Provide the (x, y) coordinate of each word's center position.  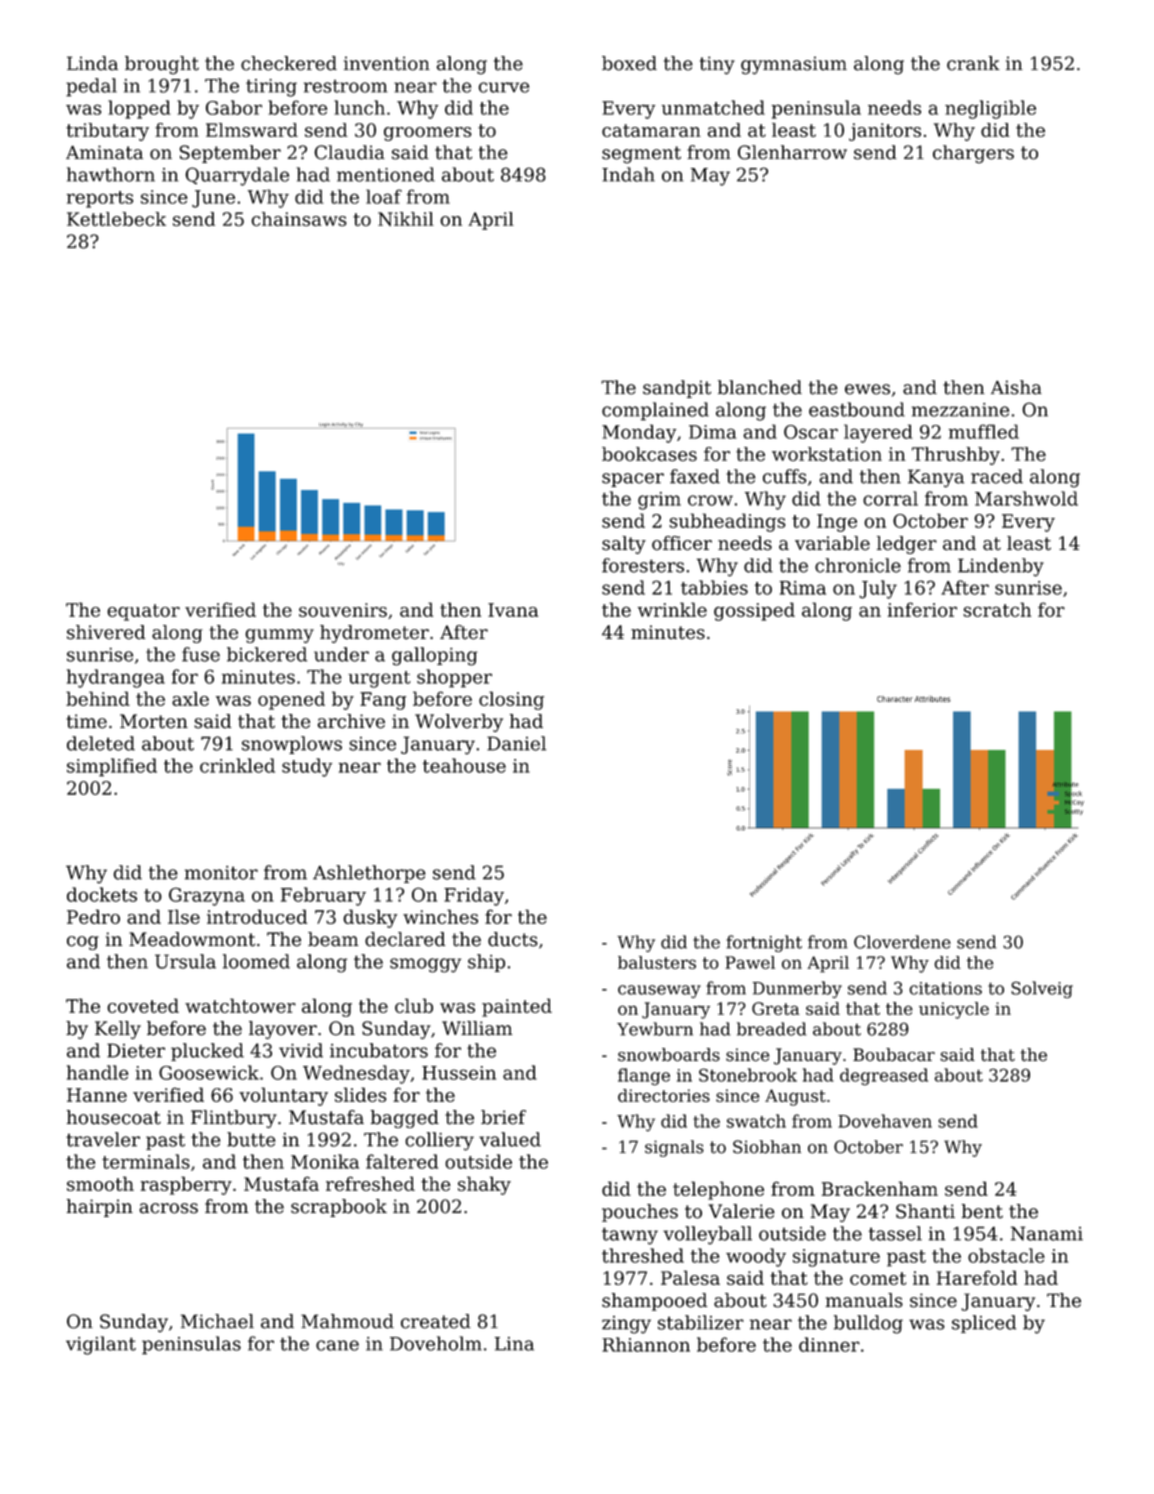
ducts (513, 939)
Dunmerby (797, 989)
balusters (657, 962)
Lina (514, 1344)
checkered (289, 63)
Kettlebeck (116, 219)
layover (283, 1030)
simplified (112, 767)
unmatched (713, 107)
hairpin (100, 1208)
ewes (867, 389)
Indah (628, 174)
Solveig (1042, 989)
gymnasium (794, 65)
